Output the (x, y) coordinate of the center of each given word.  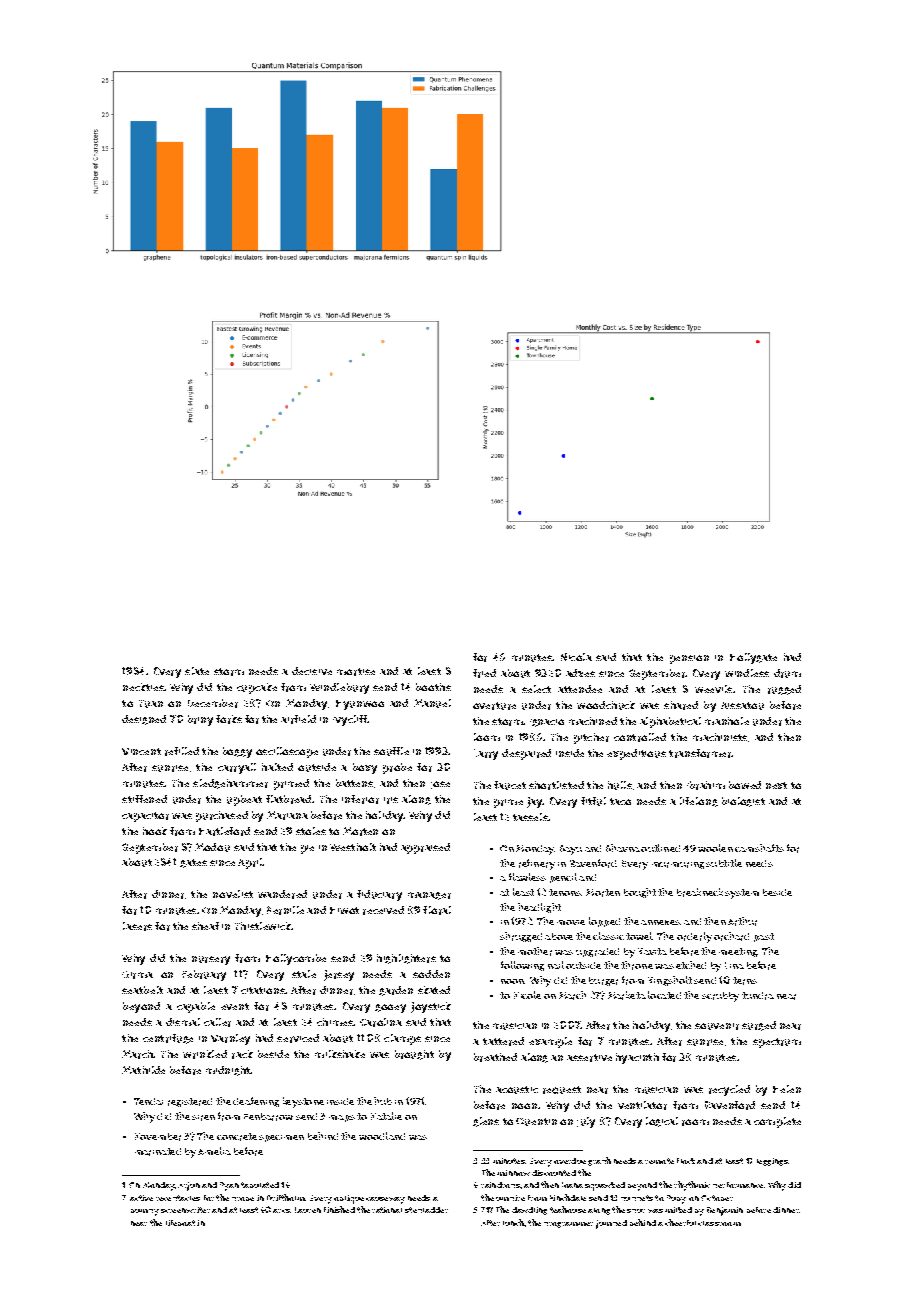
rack (242, 1054)
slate (197, 671)
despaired (526, 754)
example (550, 1042)
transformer (700, 753)
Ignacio (547, 723)
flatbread (288, 799)
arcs (281, 1211)
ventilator (642, 1105)
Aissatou (742, 706)
